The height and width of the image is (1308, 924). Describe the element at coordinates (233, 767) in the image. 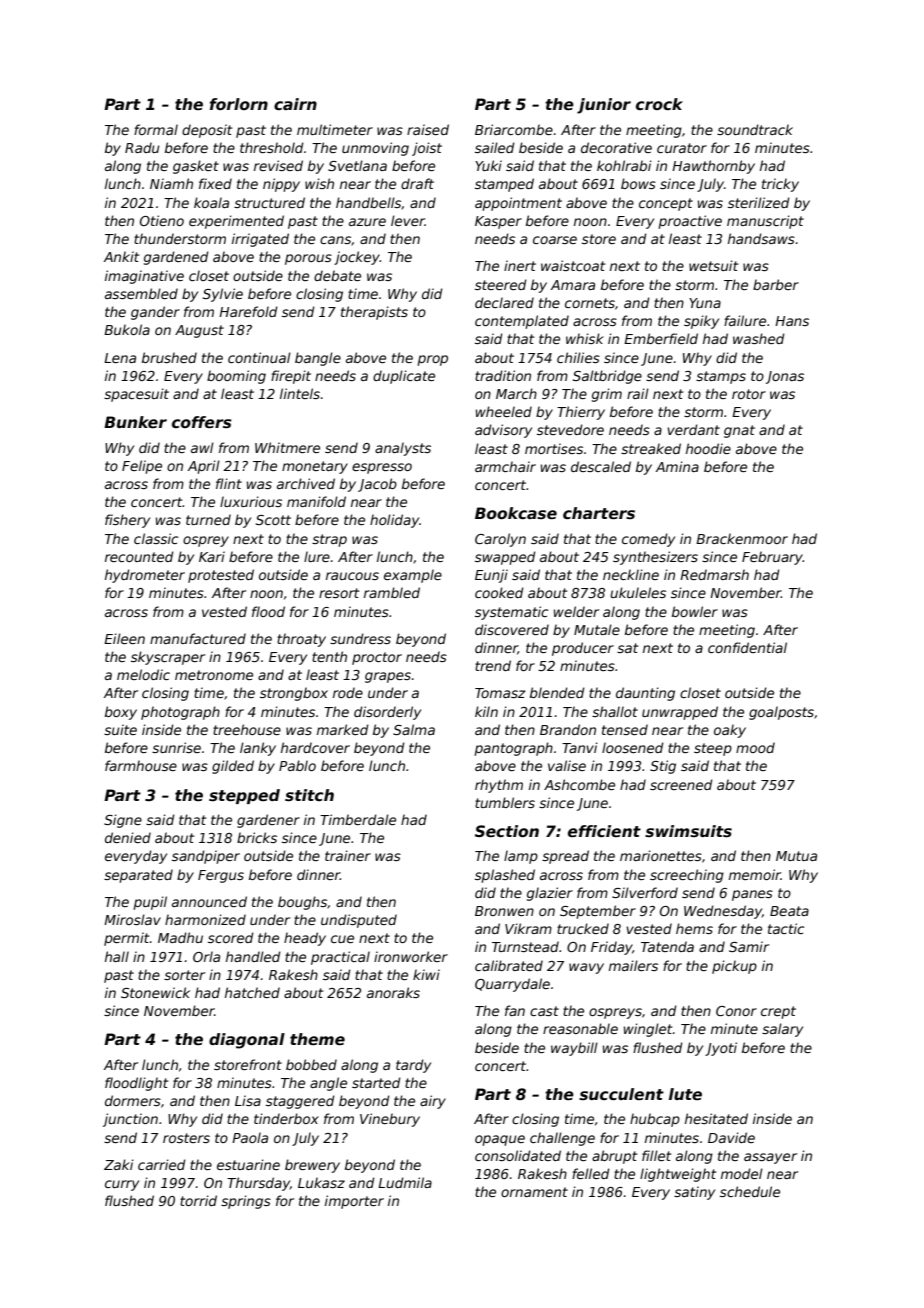

I see `gilded` at that location.
